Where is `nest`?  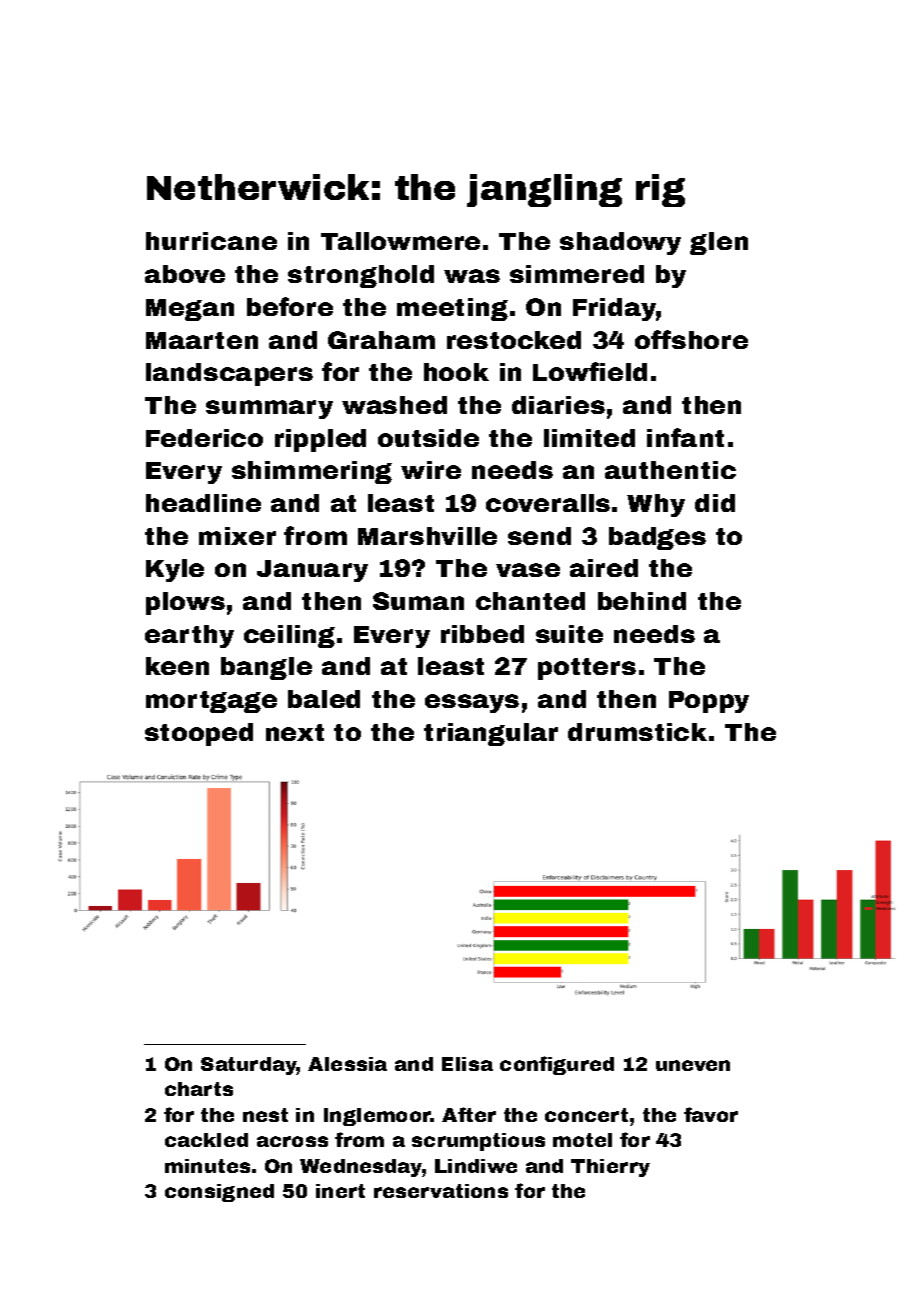
nest is located at coordinates (265, 1115).
